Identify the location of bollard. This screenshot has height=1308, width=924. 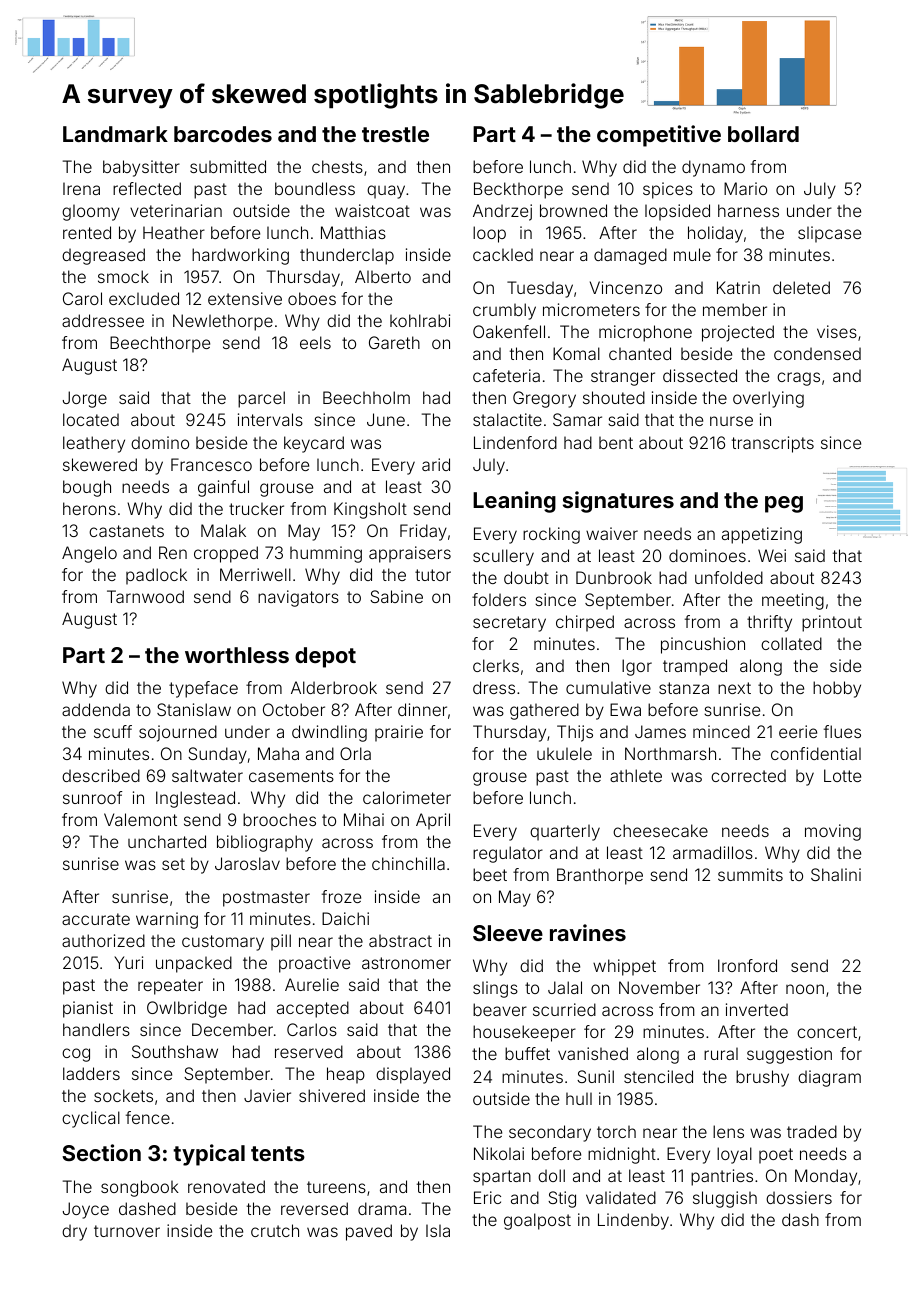
(763, 134).
